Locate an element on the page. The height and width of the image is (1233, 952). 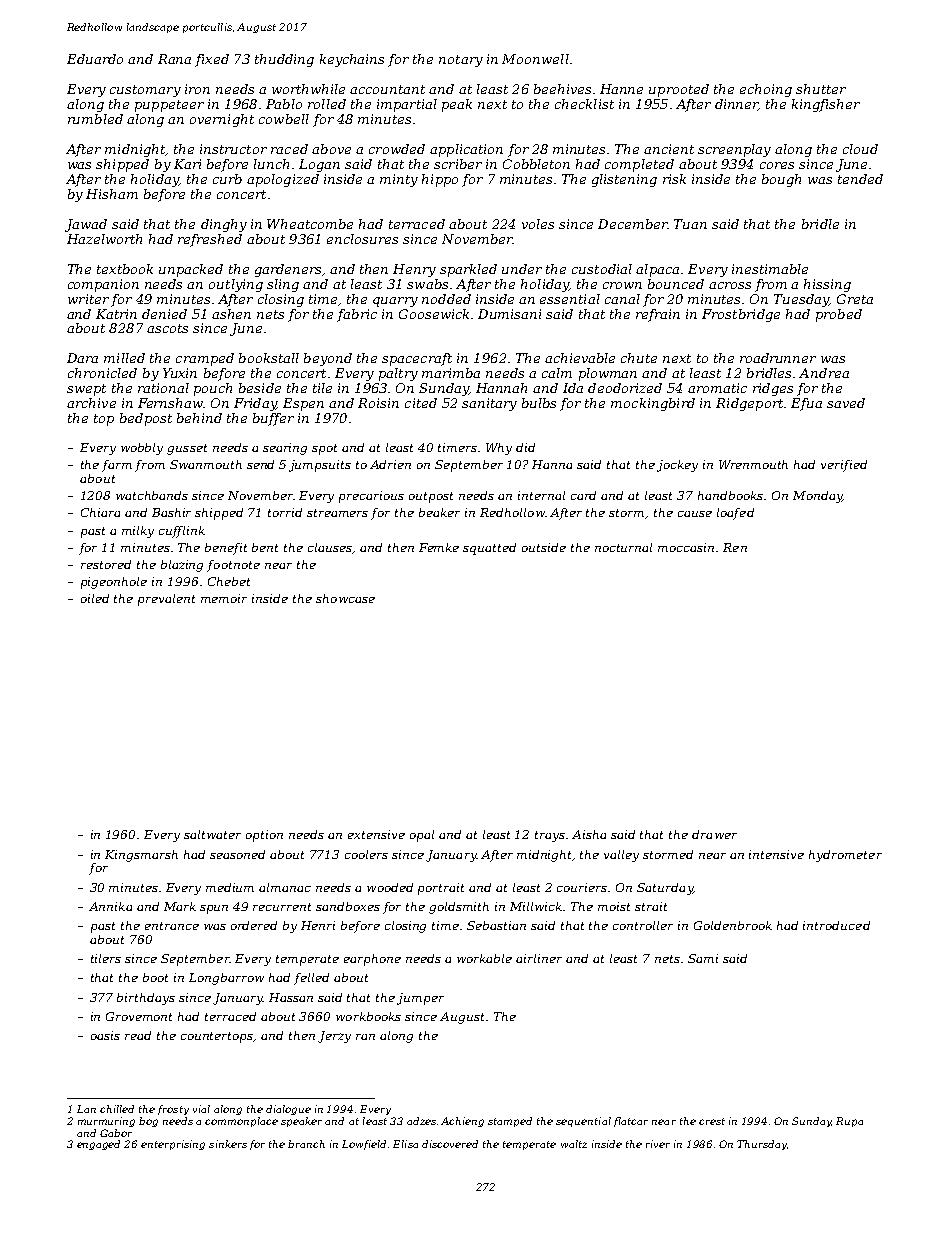
showcase is located at coordinates (345, 598).
